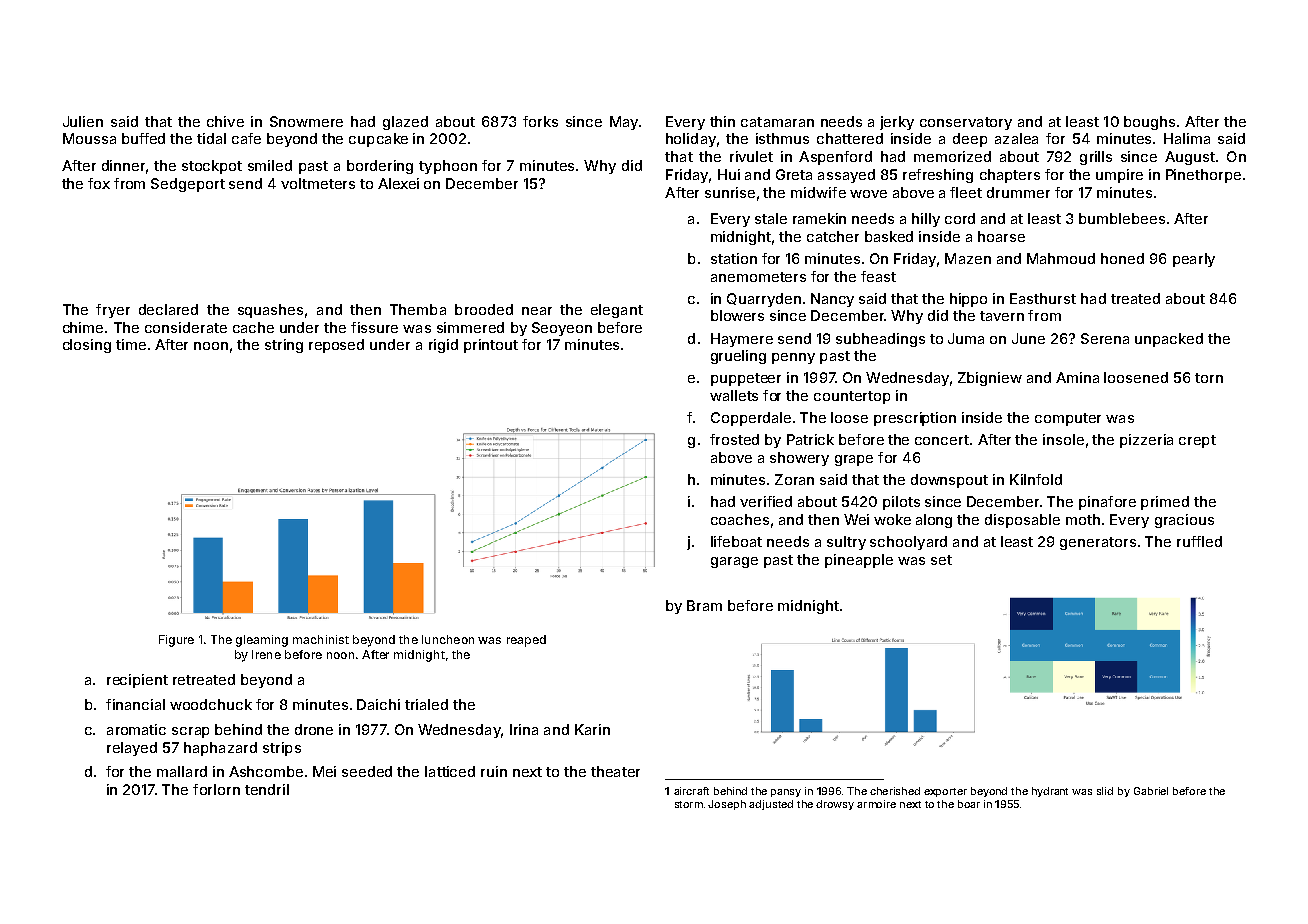 The image size is (1308, 924). What do you see at coordinates (1187, 138) in the screenshot?
I see `Halima` at bounding box center [1187, 138].
